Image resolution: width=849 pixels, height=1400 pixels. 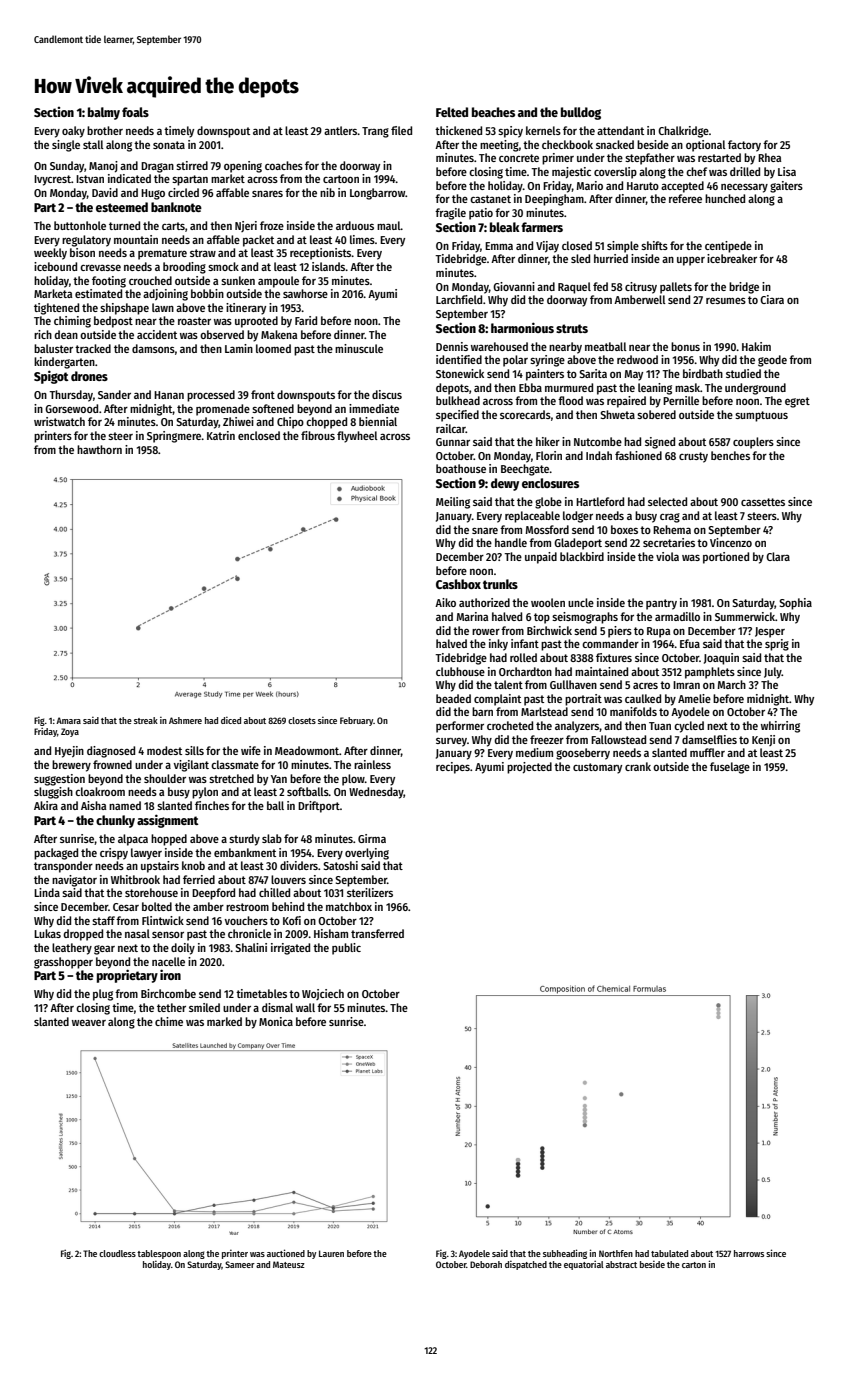 I want to click on egret, so click(x=797, y=402).
